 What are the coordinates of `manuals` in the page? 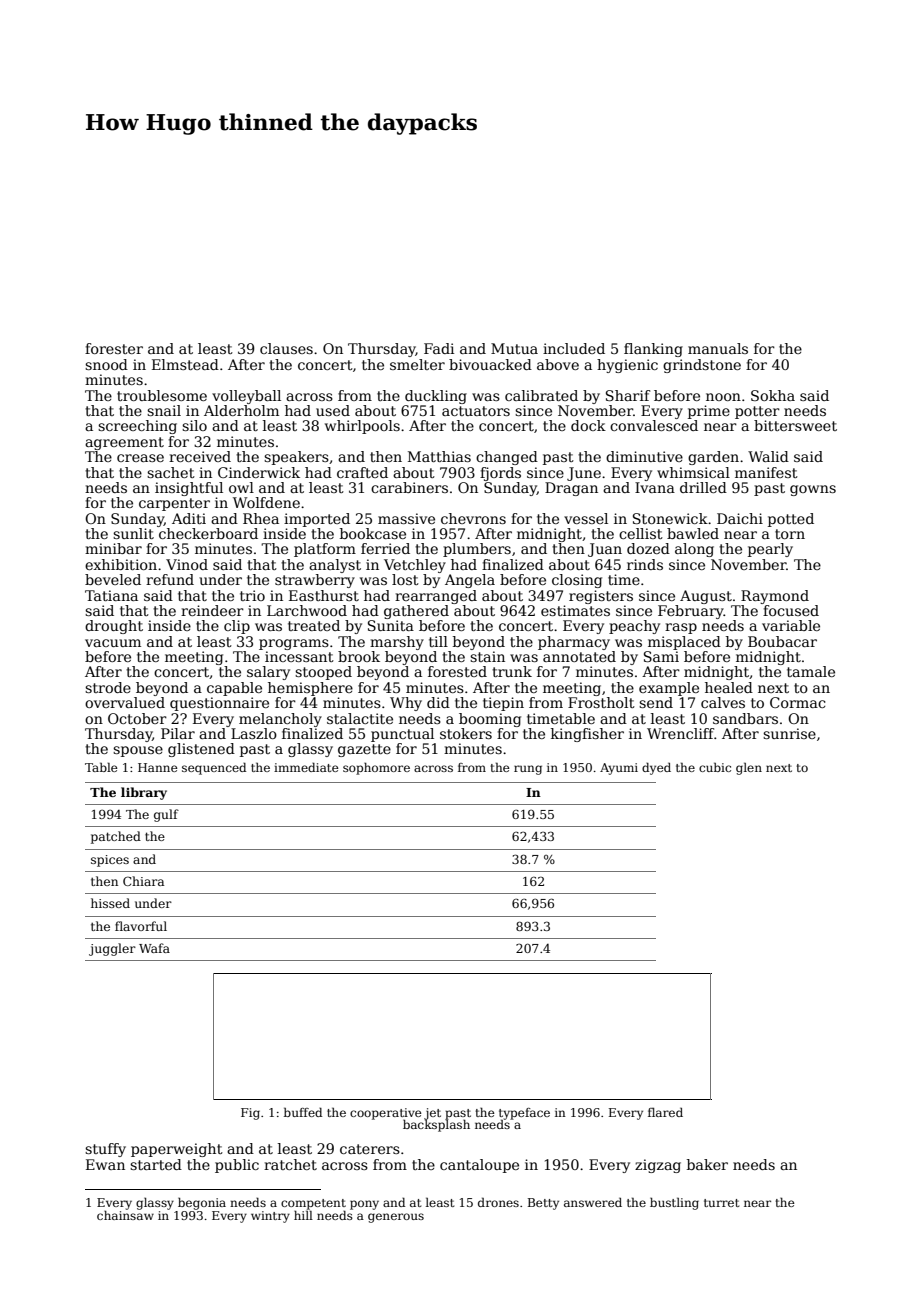 It's located at (718, 348).
